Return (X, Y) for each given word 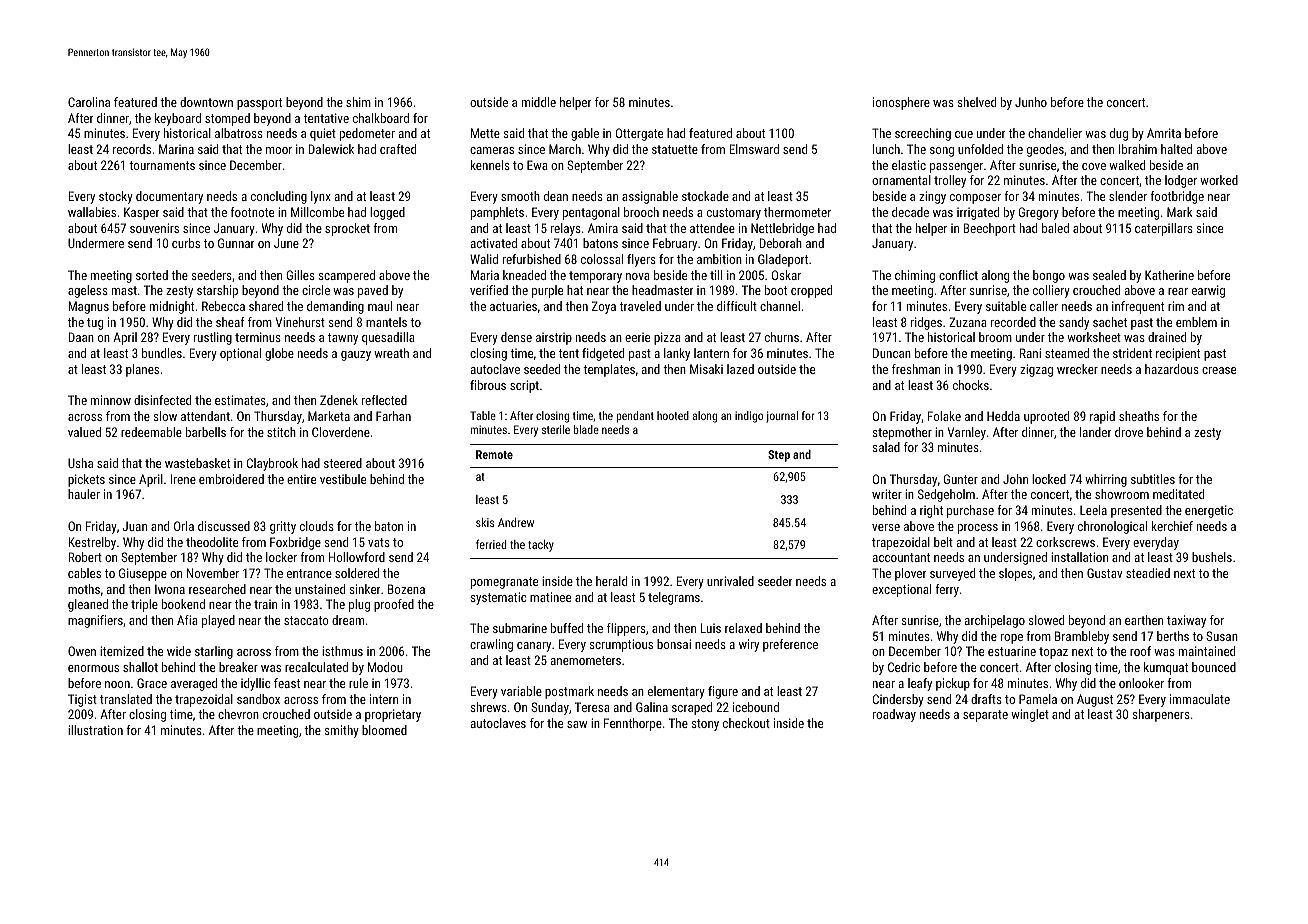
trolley (950, 181)
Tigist (82, 700)
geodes (1045, 150)
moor (279, 150)
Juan (135, 526)
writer (887, 494)
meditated (1178, 494)
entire (301, 479)
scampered (347, 276)
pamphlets (497, 213)
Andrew (516, 522)
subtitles (1153, 479)
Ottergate (639, 134)
